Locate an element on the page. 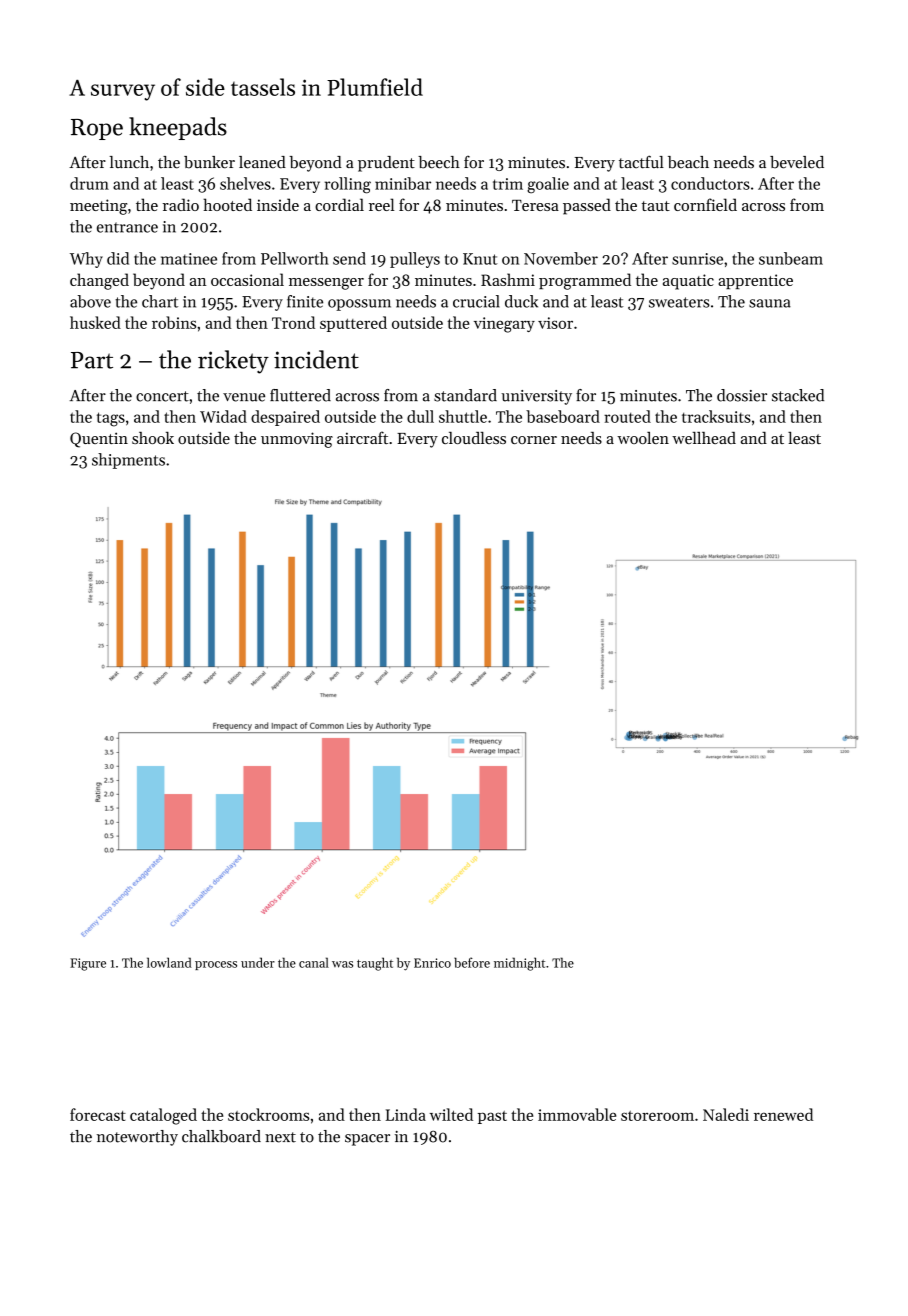  leaned is located at coordinates (262, 162).
